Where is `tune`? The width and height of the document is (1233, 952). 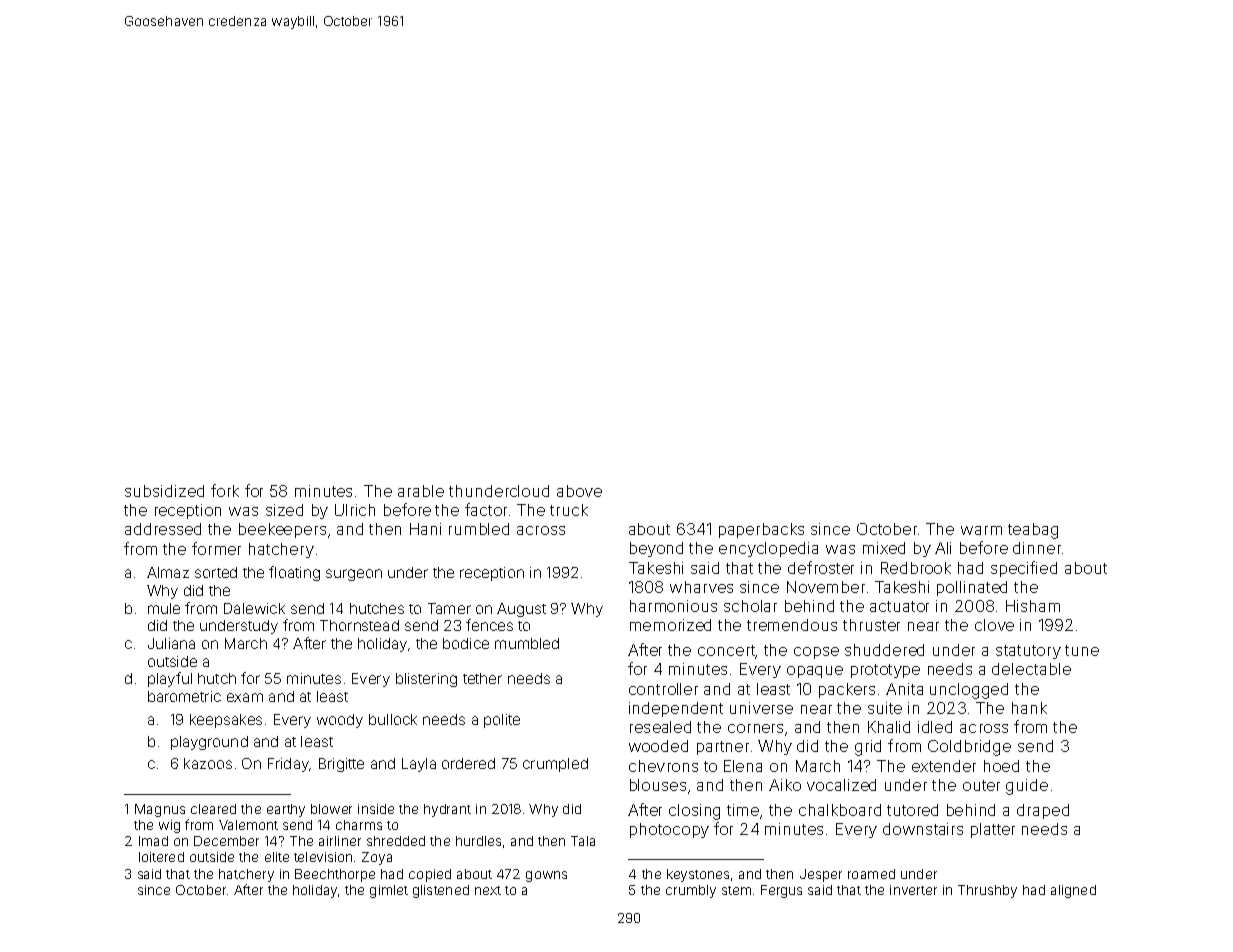 tune is located at coordinates (1082, 650).
